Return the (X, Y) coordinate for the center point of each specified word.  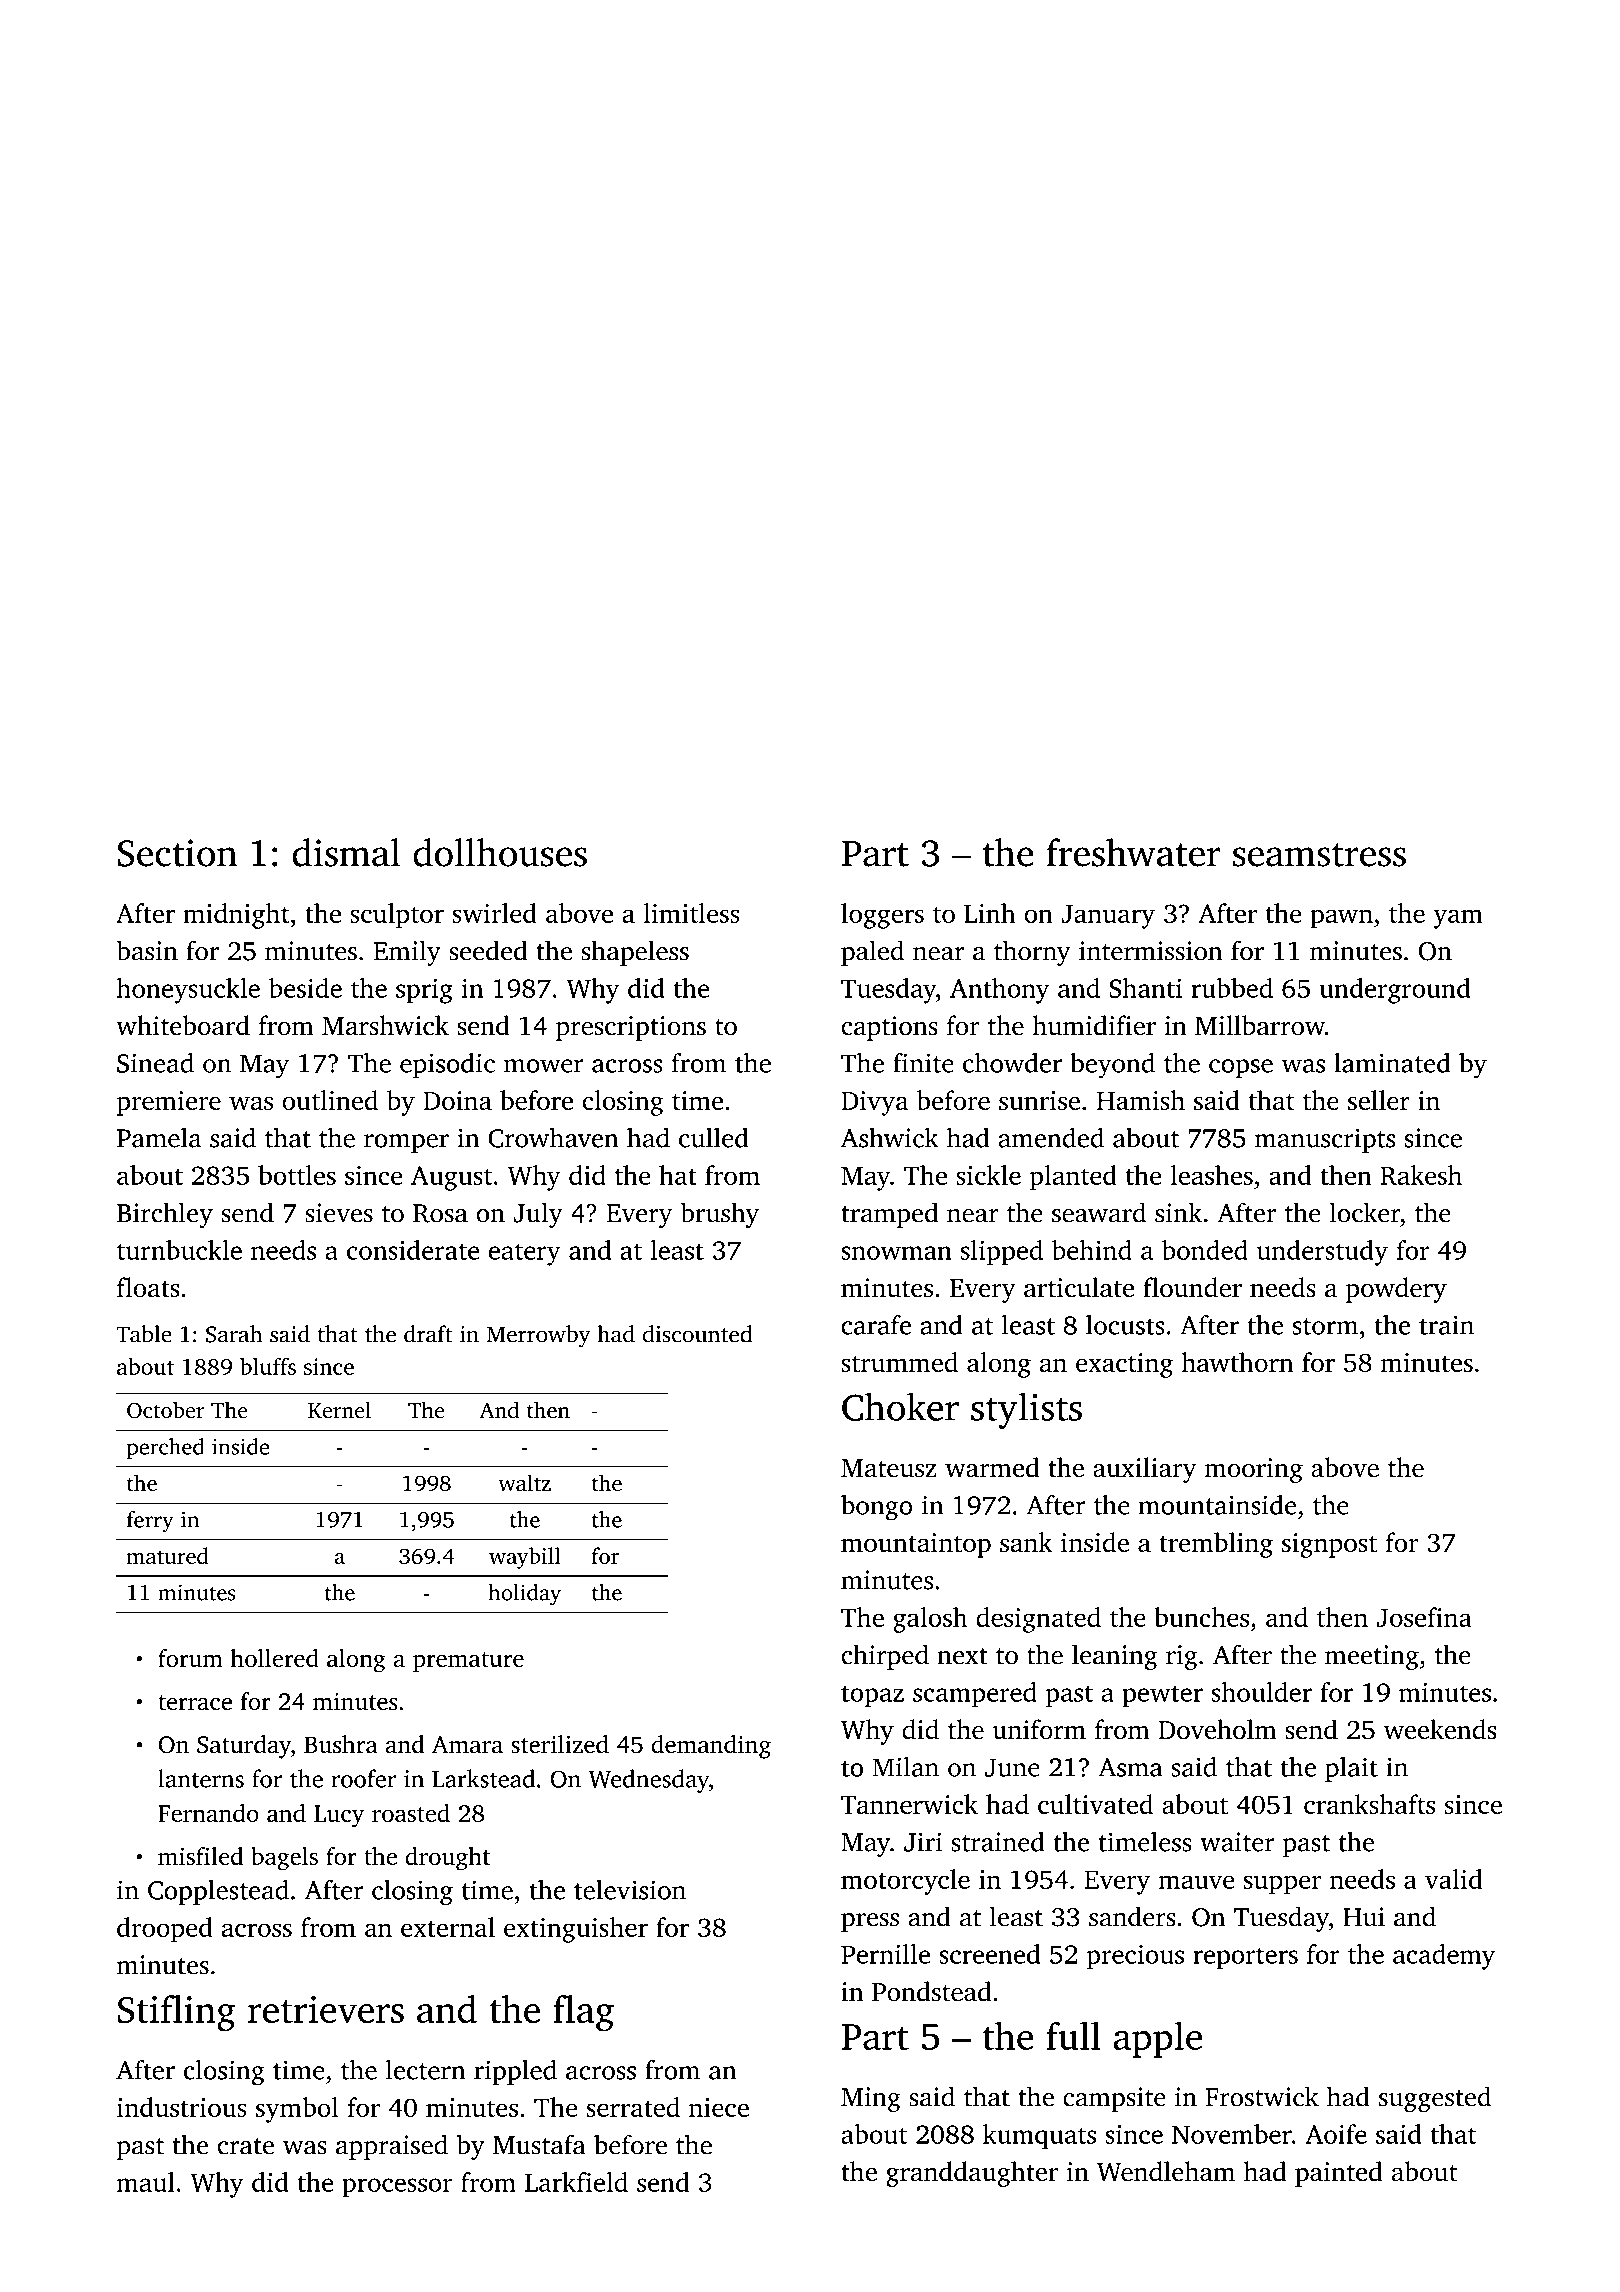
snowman (896, 1253)
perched (165, 1449)
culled (714, 1137)
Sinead (155, 1063)
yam (1458, 919)
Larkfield (576, 2182)
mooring (1254, 1470)
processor (397, 2188)
